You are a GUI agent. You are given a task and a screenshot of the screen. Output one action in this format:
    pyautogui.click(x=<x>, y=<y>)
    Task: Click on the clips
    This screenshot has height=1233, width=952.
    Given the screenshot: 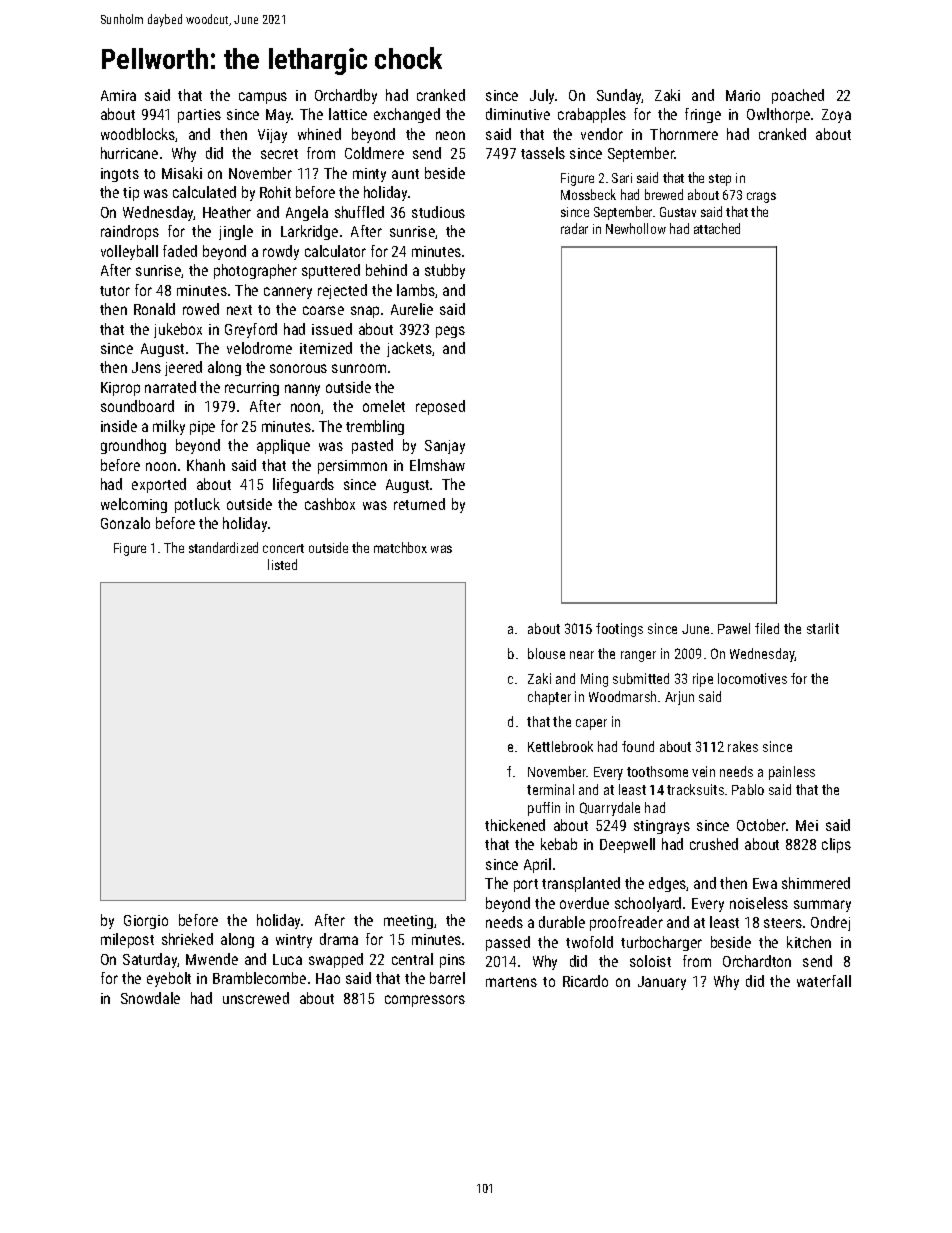 What is the action you would take?
    pyautogui.click(x=836, y=845)
